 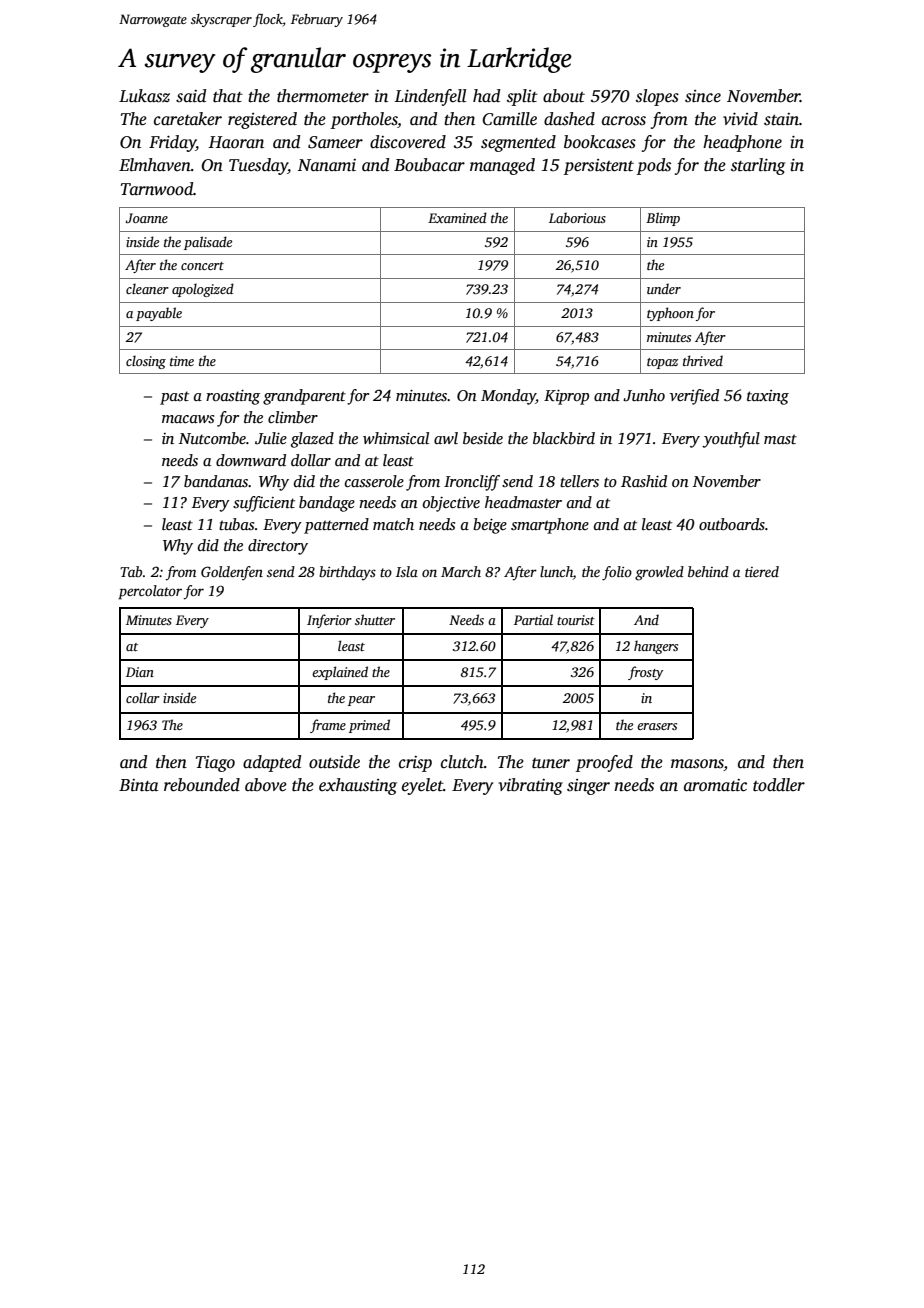 What do you see at coordinates (358, 786) in the screenshot?
I see `exhausting` at bounding box center [358, 786].
